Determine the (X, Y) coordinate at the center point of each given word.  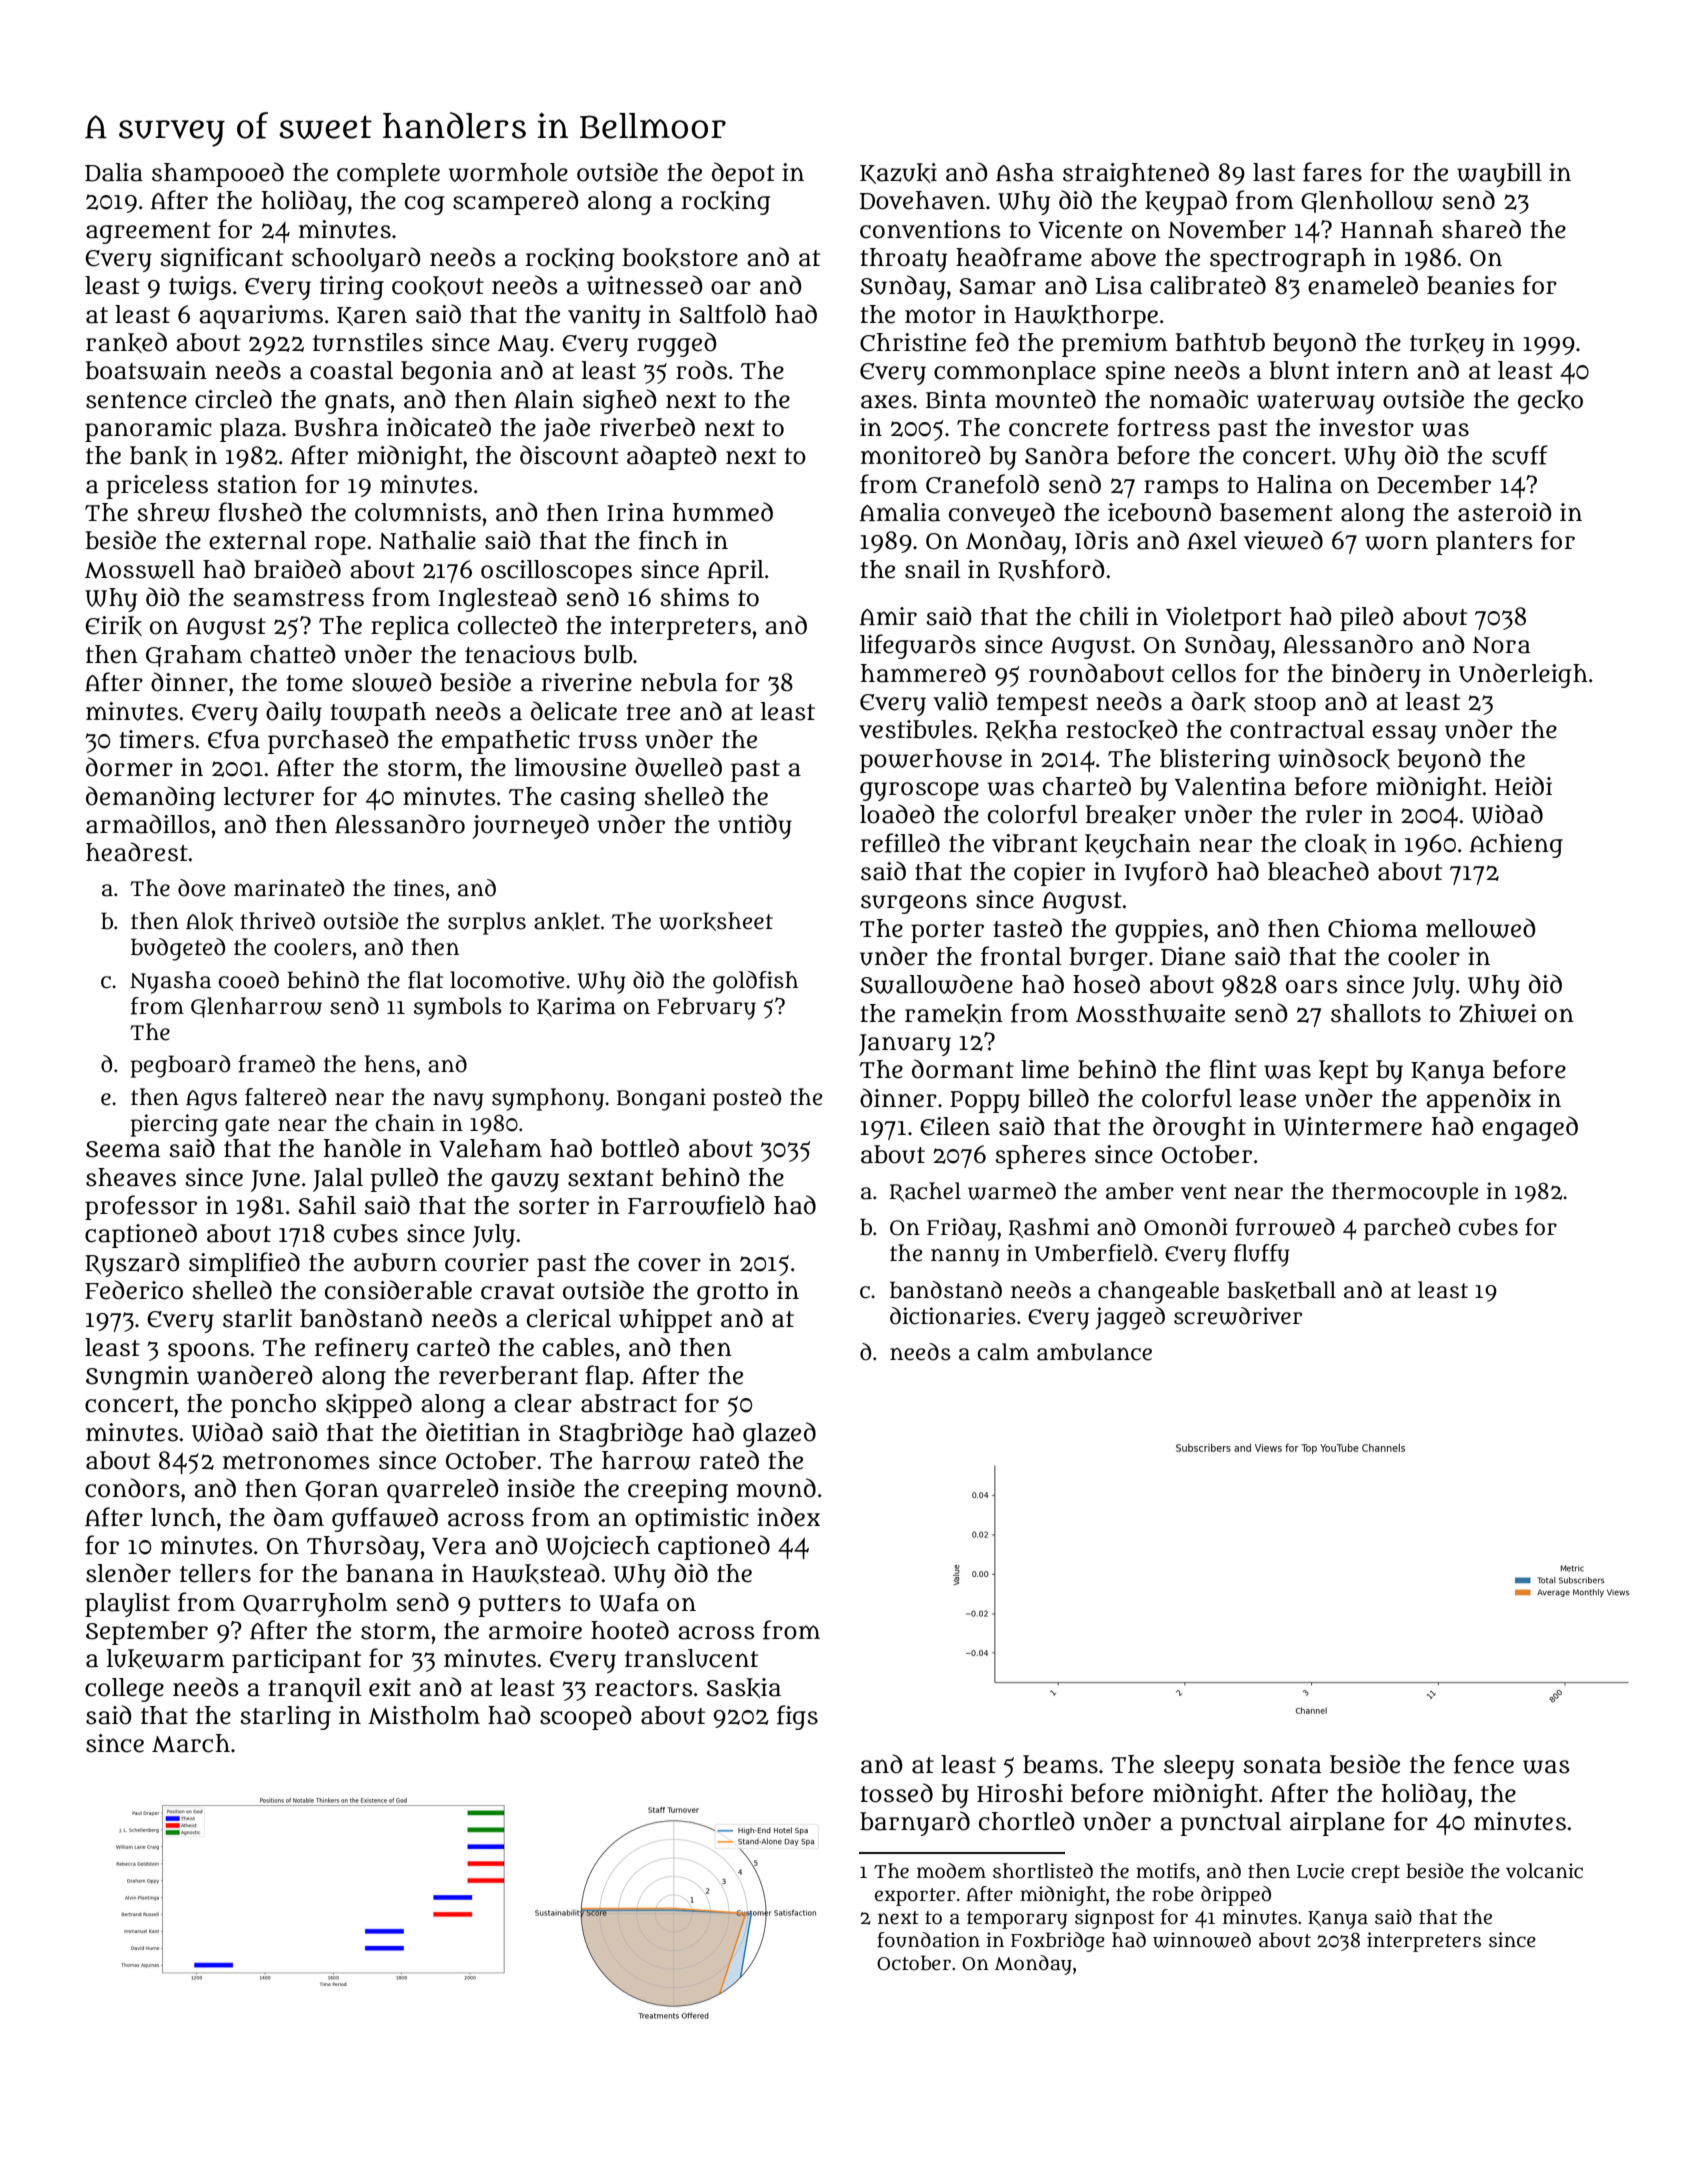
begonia (446, 373)
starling (285, 1718)
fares (1332, 172)
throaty (903, 260)
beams (1060, 1764)
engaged (1530, 1128)
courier (487, 1262)
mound (776, 1488)
